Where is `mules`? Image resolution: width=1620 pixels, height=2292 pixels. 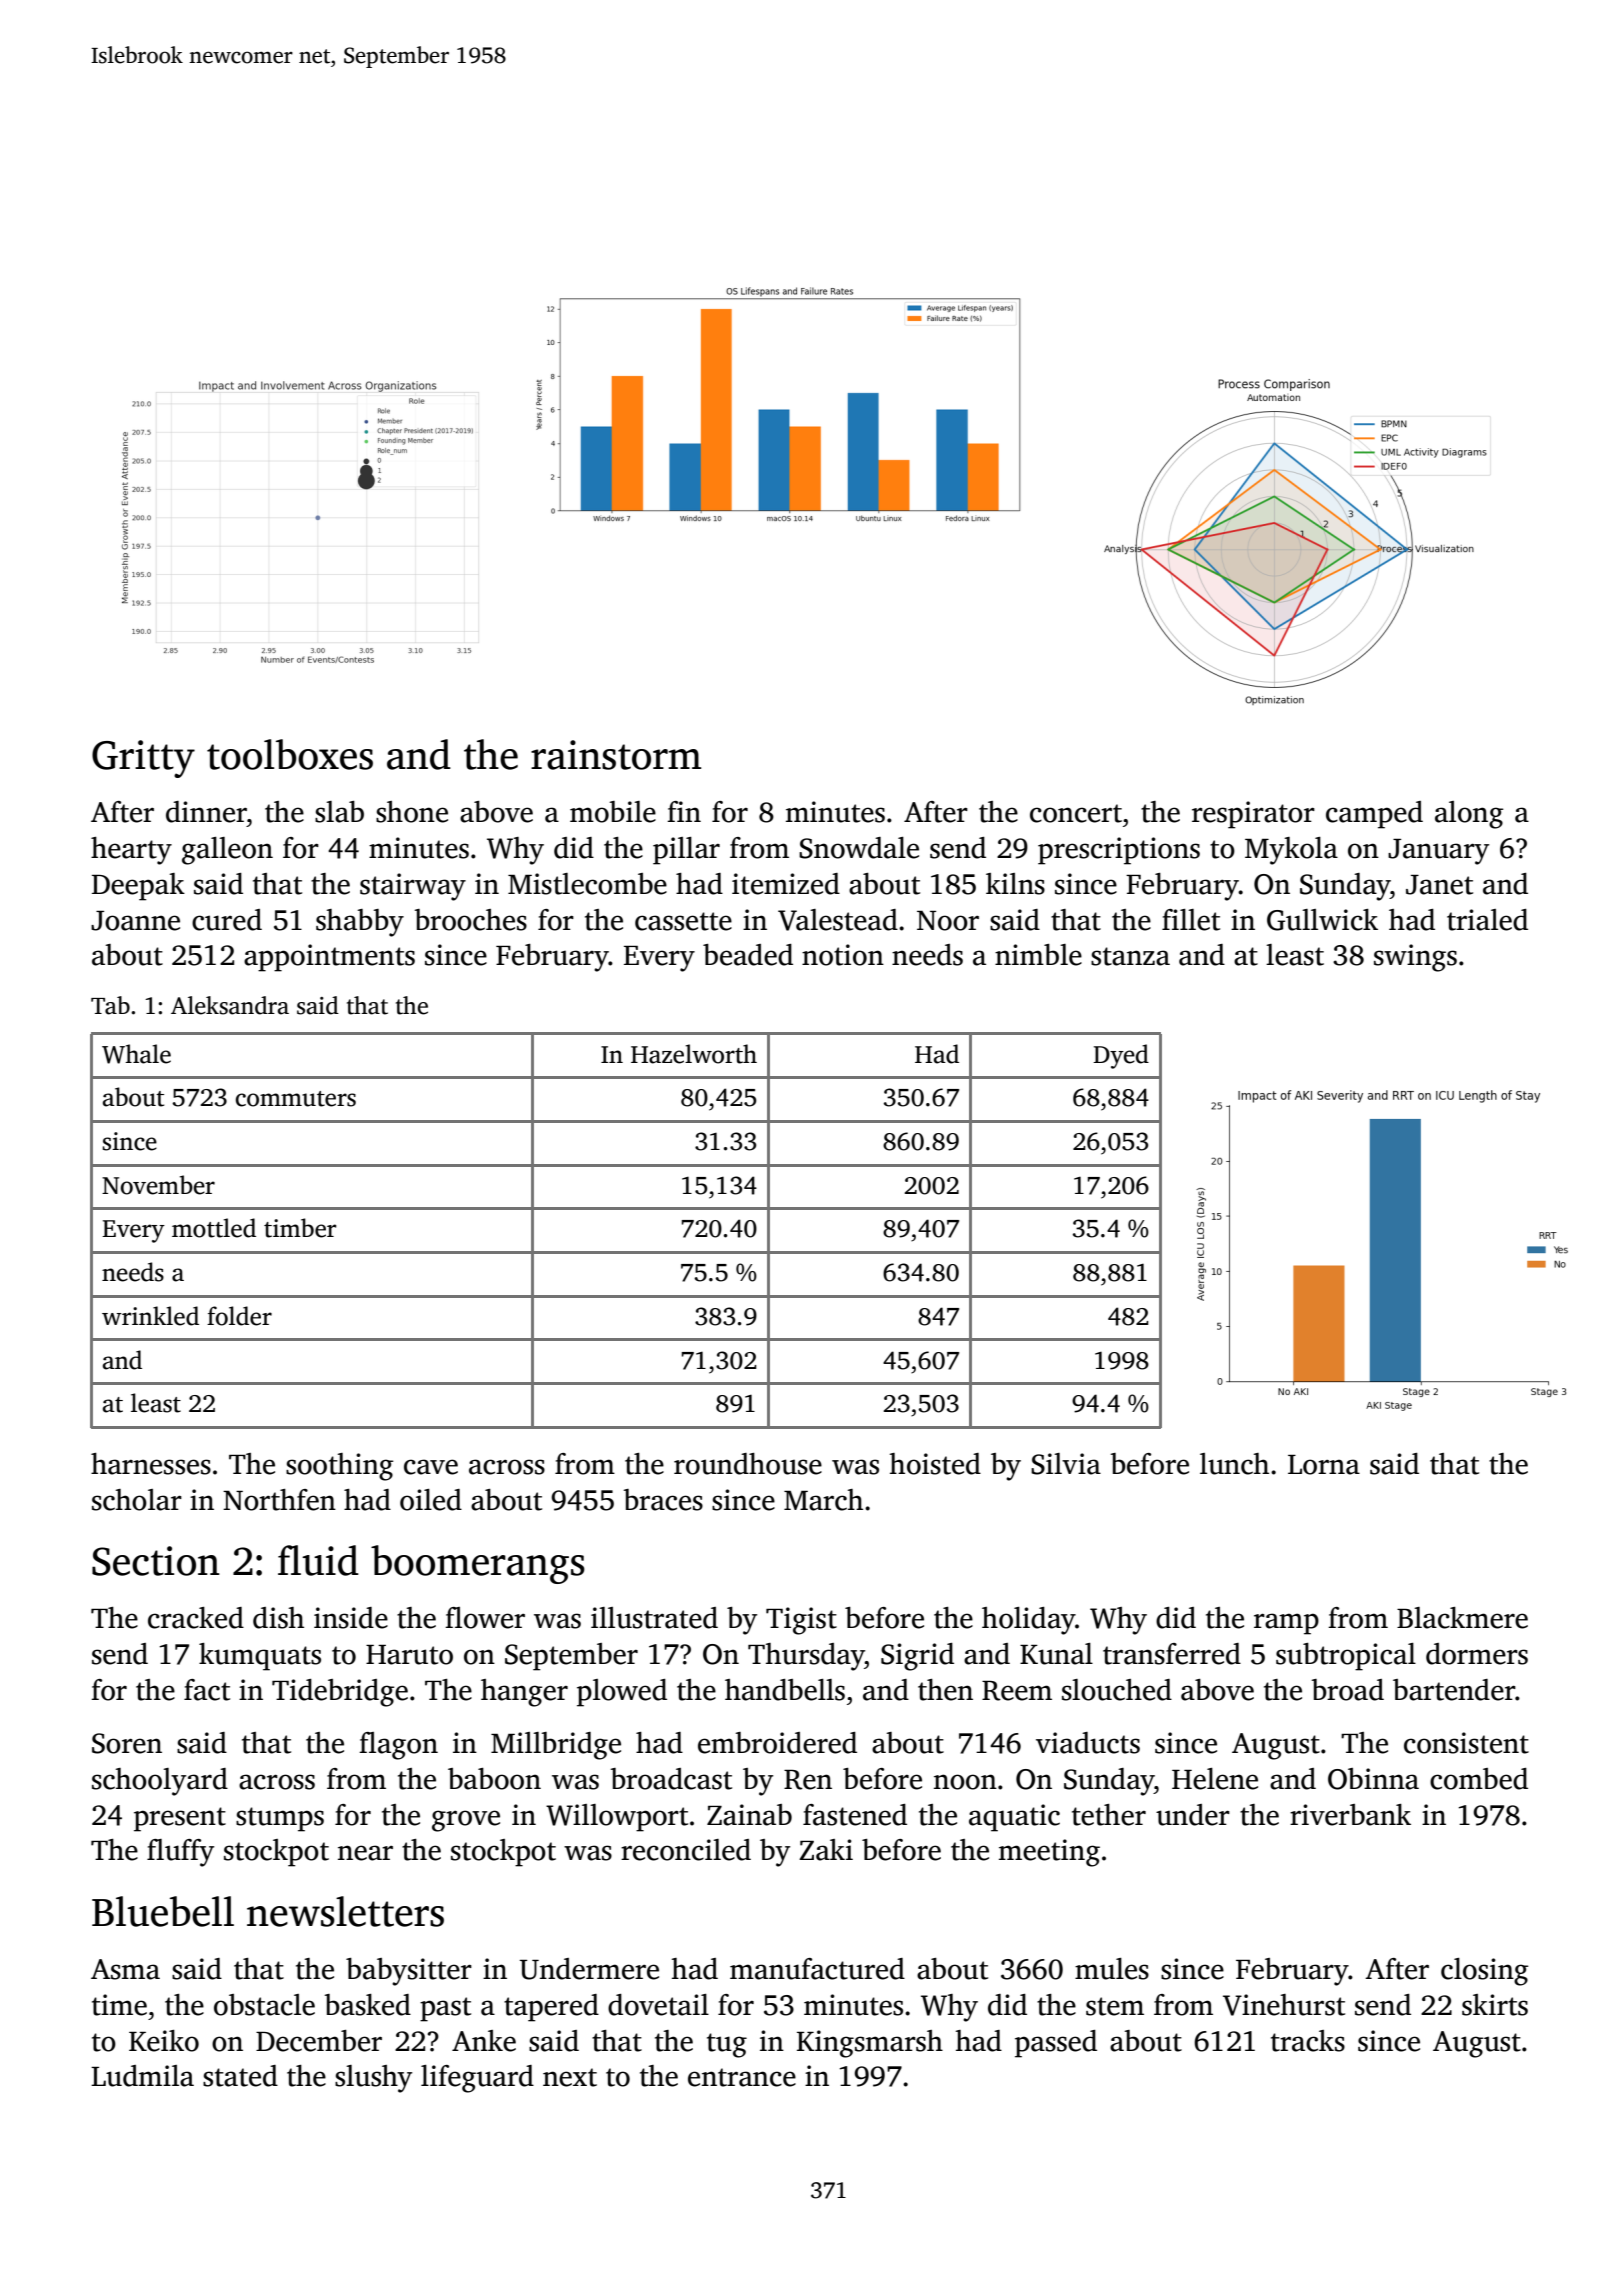
mules is located at coordinates (1112, 1969).
